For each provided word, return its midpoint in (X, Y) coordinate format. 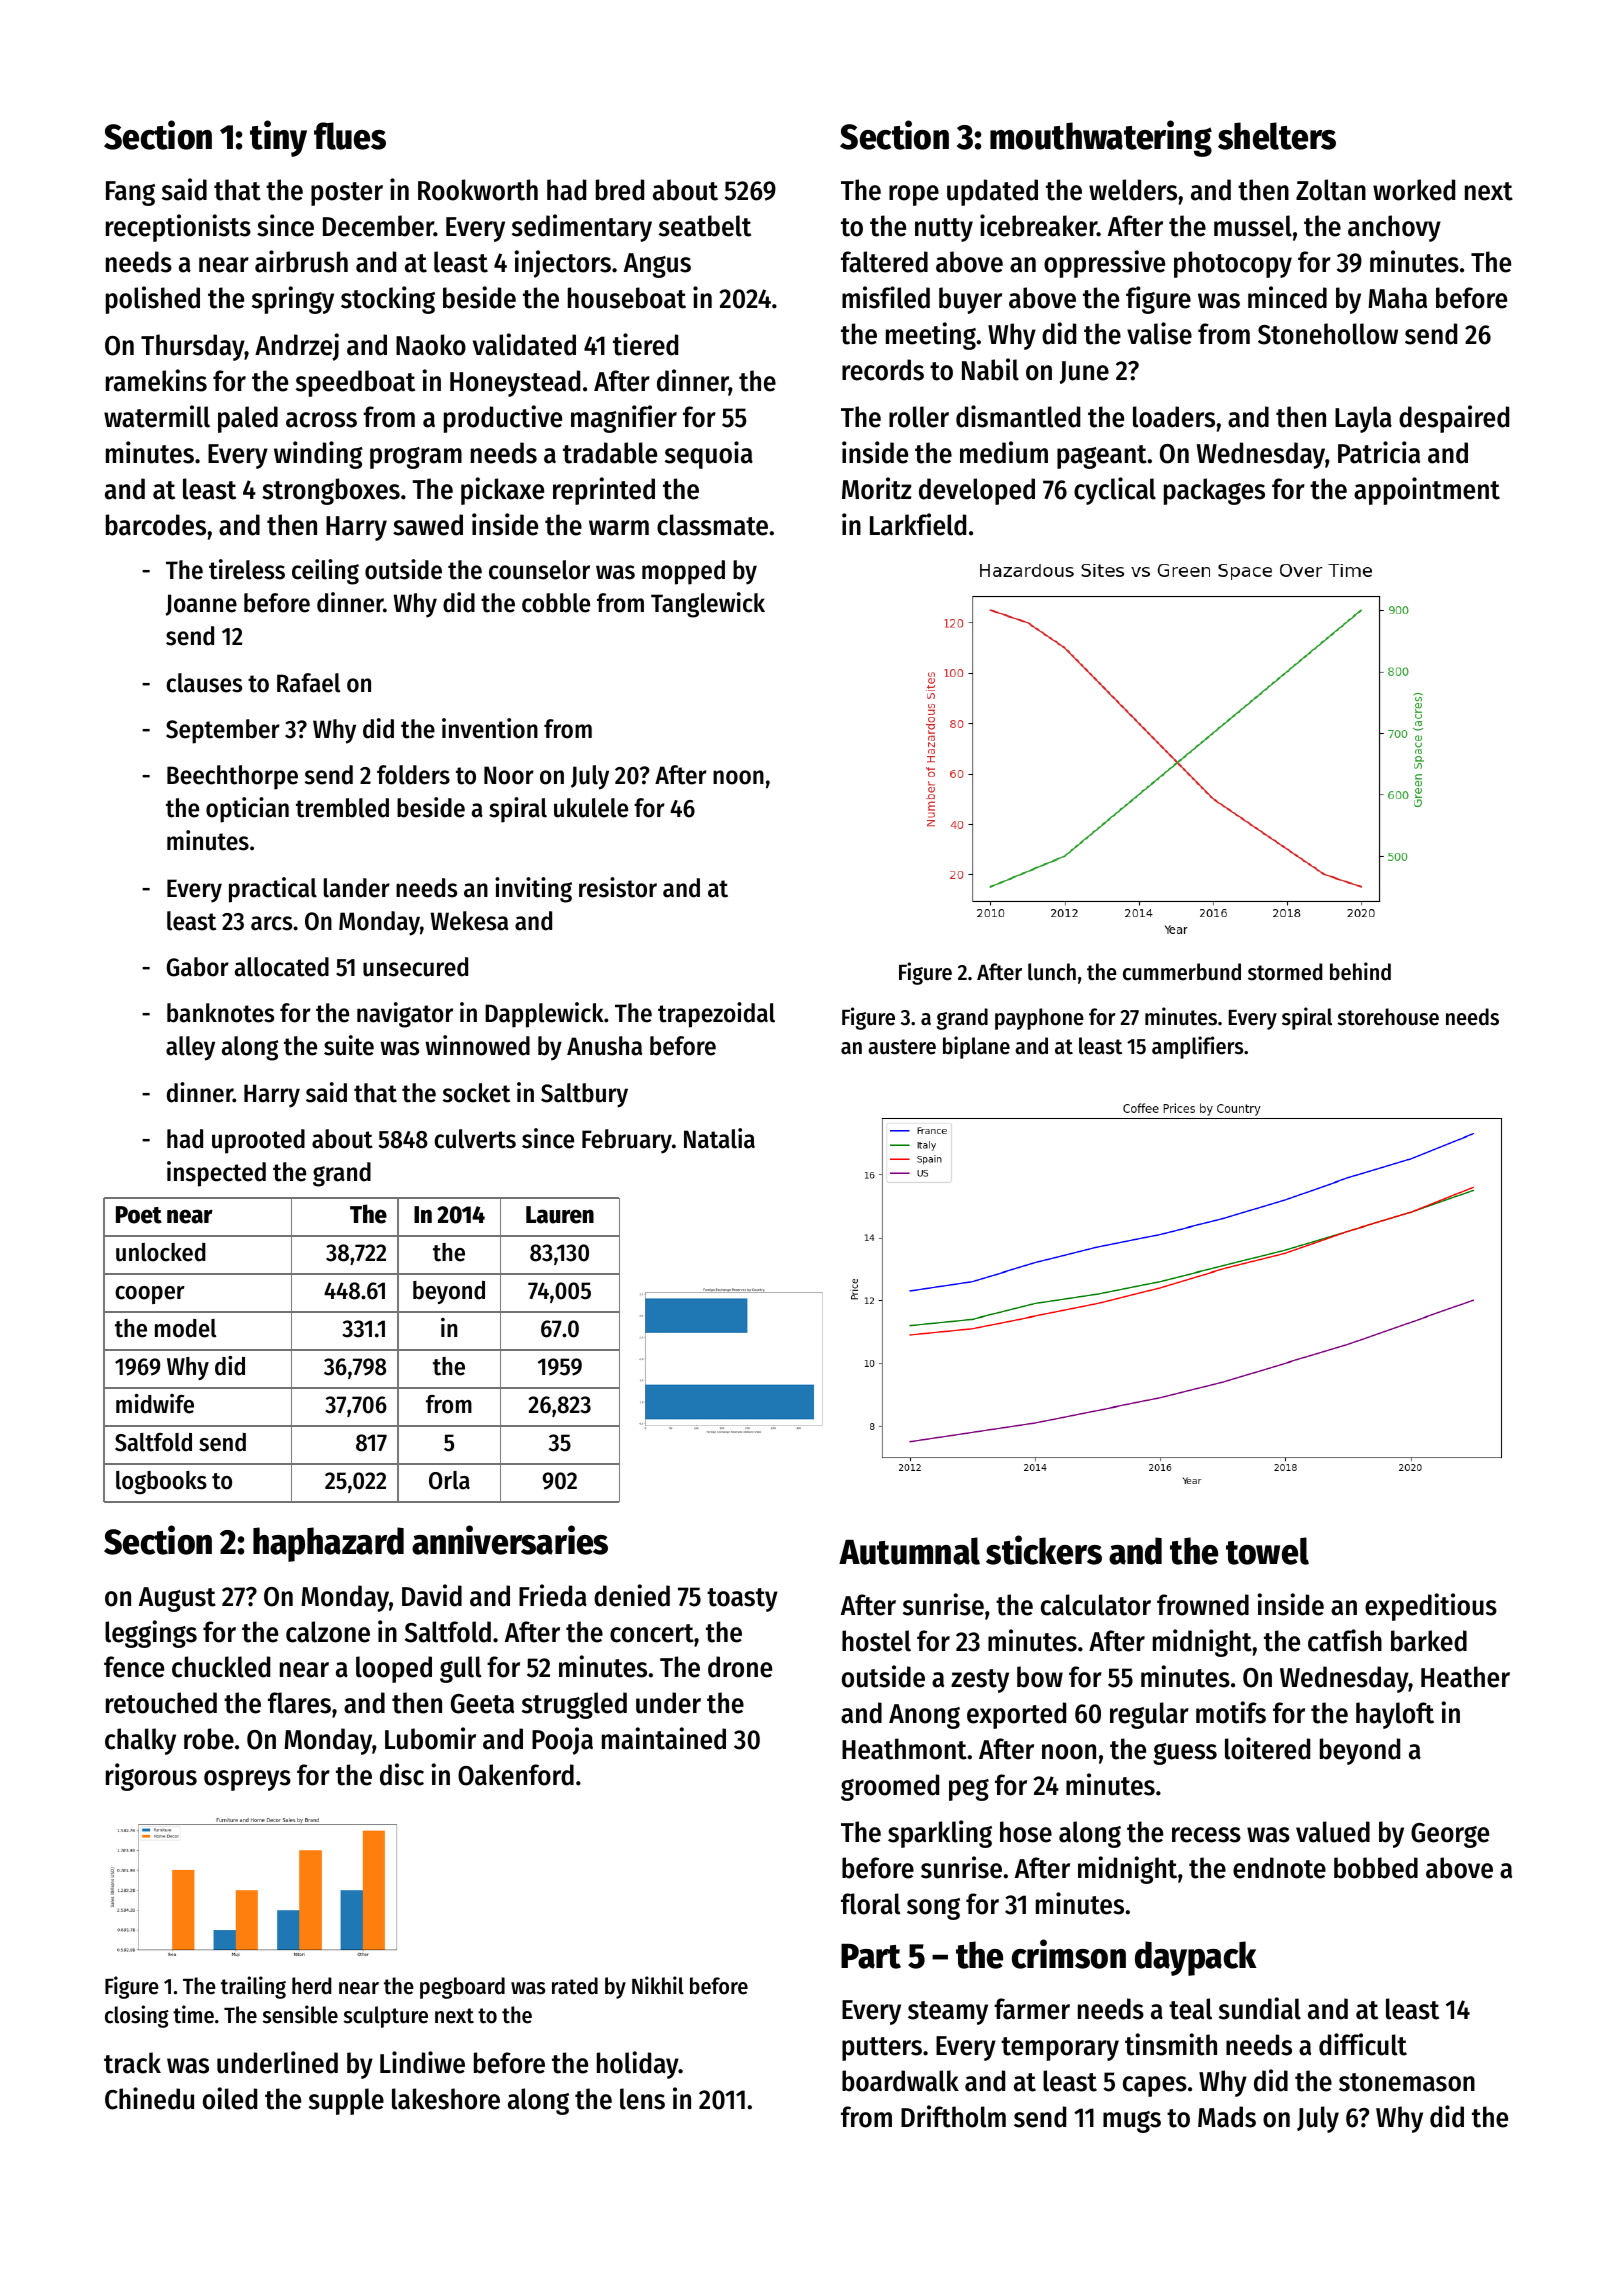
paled (248, 419)
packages (1214, 491)
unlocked (161, 1252)
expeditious (1431, 1607)
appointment (1427, 491)
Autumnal (909, 1551)
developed (977, 491)
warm (619, 528)
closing (137, 2016)
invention (490, 728)
